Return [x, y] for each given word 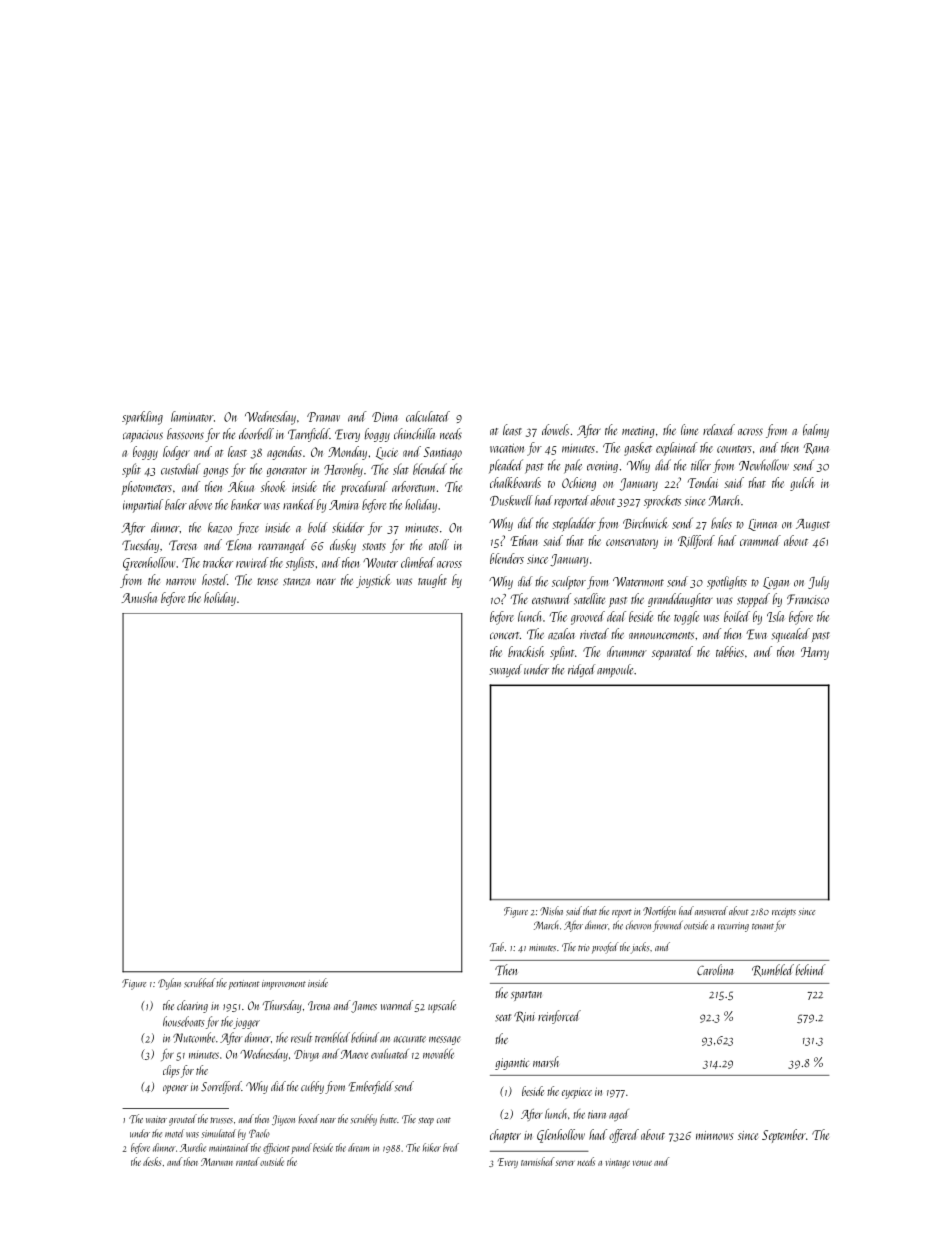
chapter [505, 1136]
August [813, 525]
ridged [582, 670]
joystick [373, 581]
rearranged [282, 546]
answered [711, 911]
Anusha [139, 597]
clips [171, 1071]
